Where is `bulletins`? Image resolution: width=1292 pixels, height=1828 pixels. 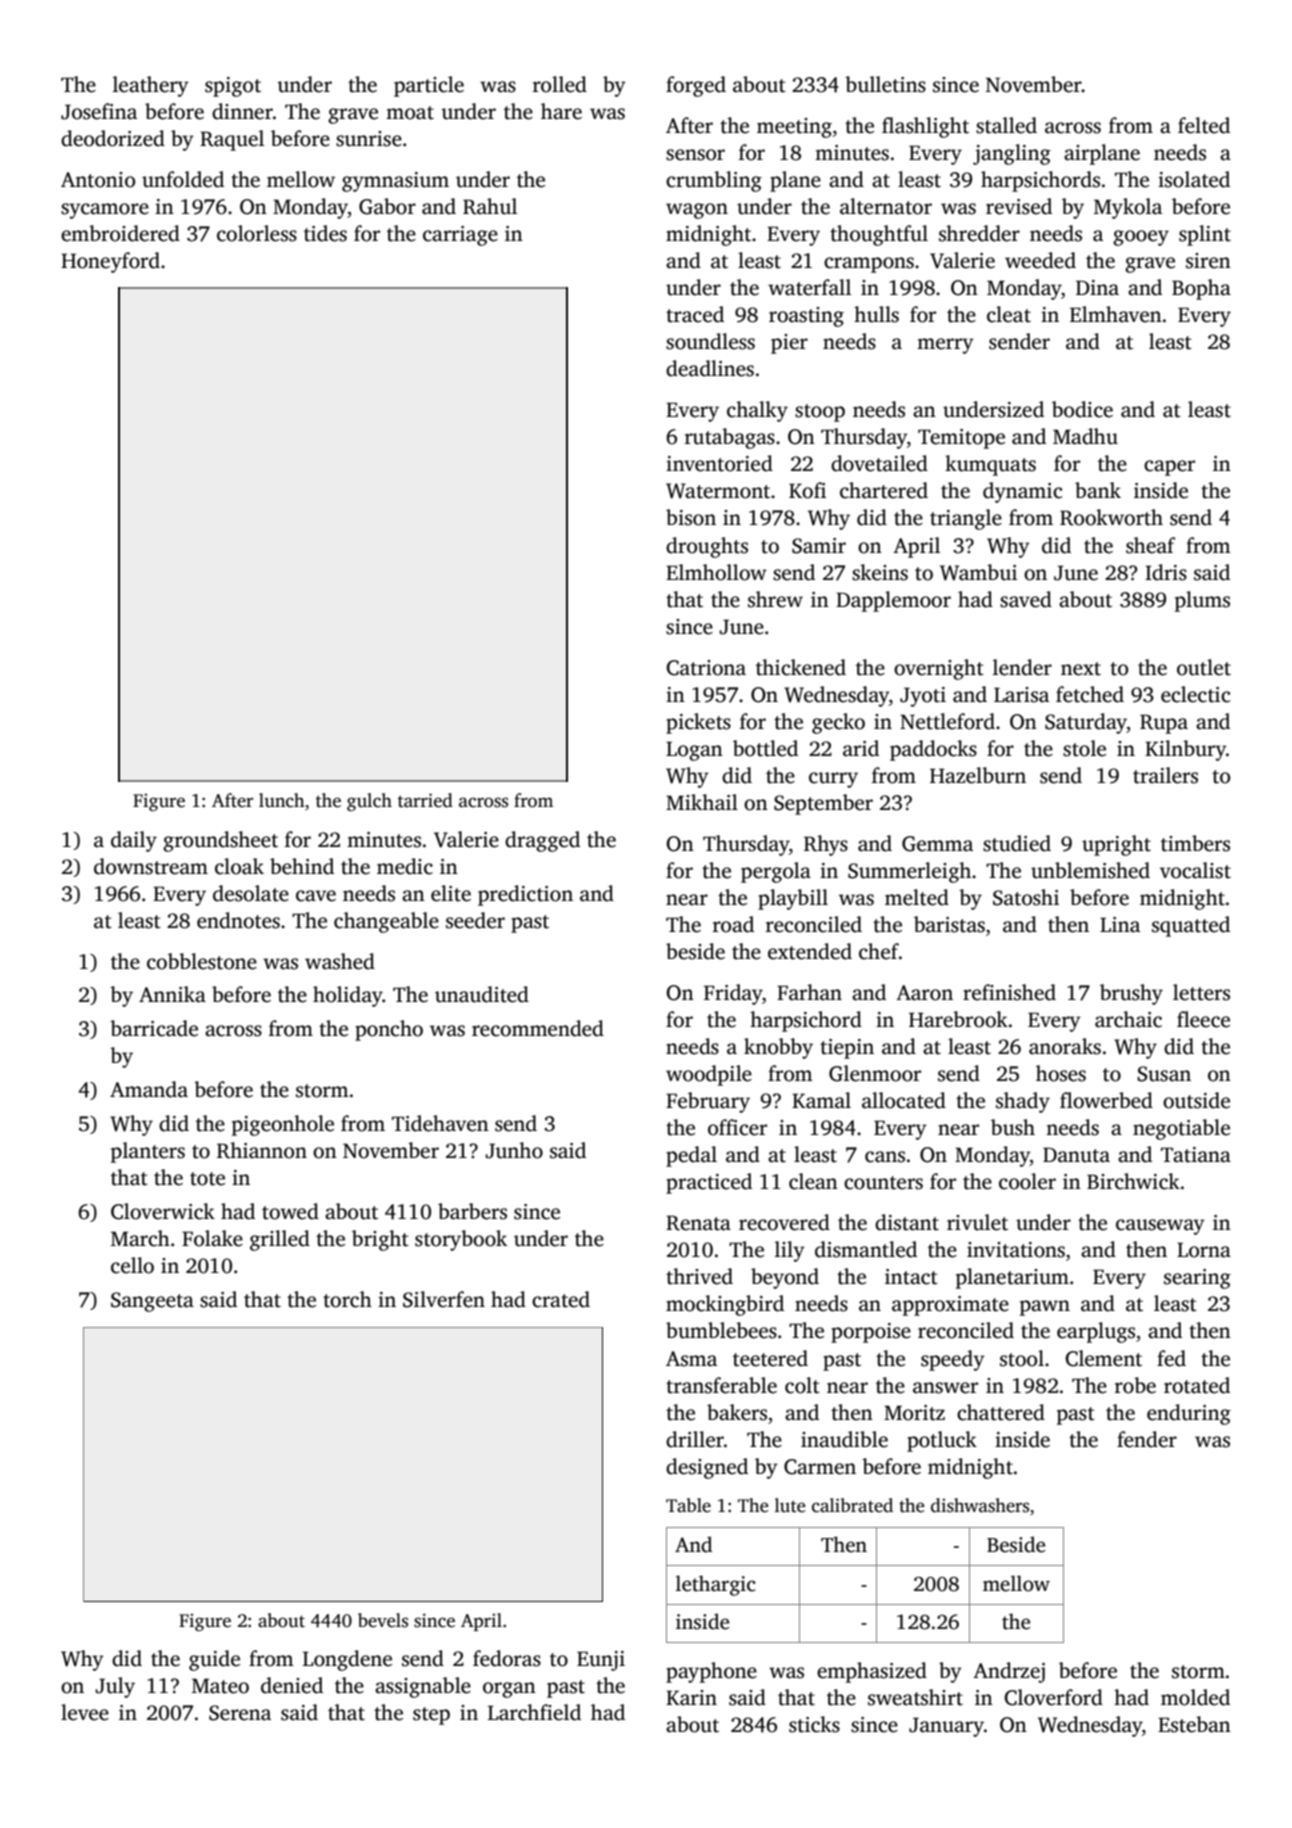
bulletins is located at coordinates (885, 84).
